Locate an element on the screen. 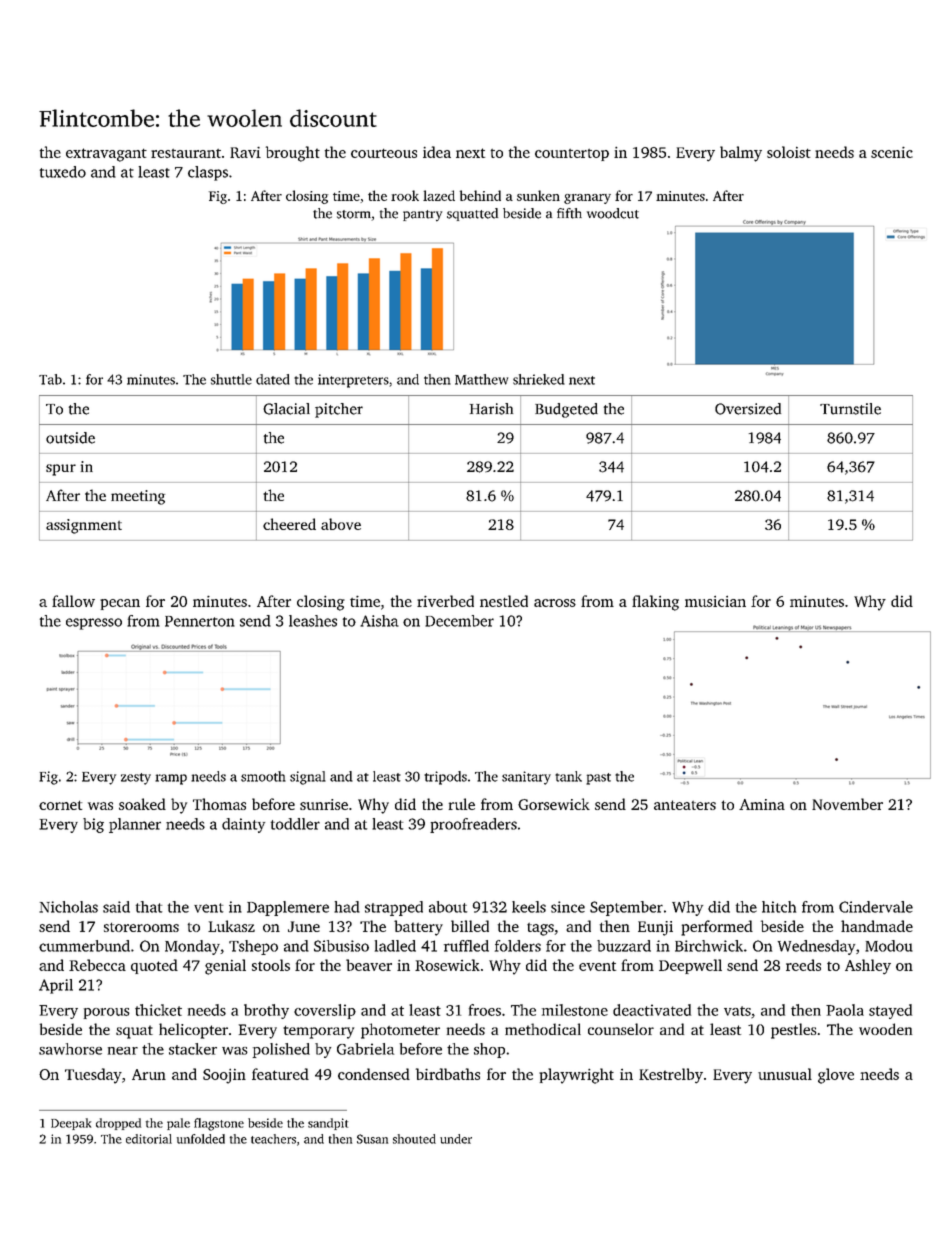  sanitary is located at coordinates (526, 778).
